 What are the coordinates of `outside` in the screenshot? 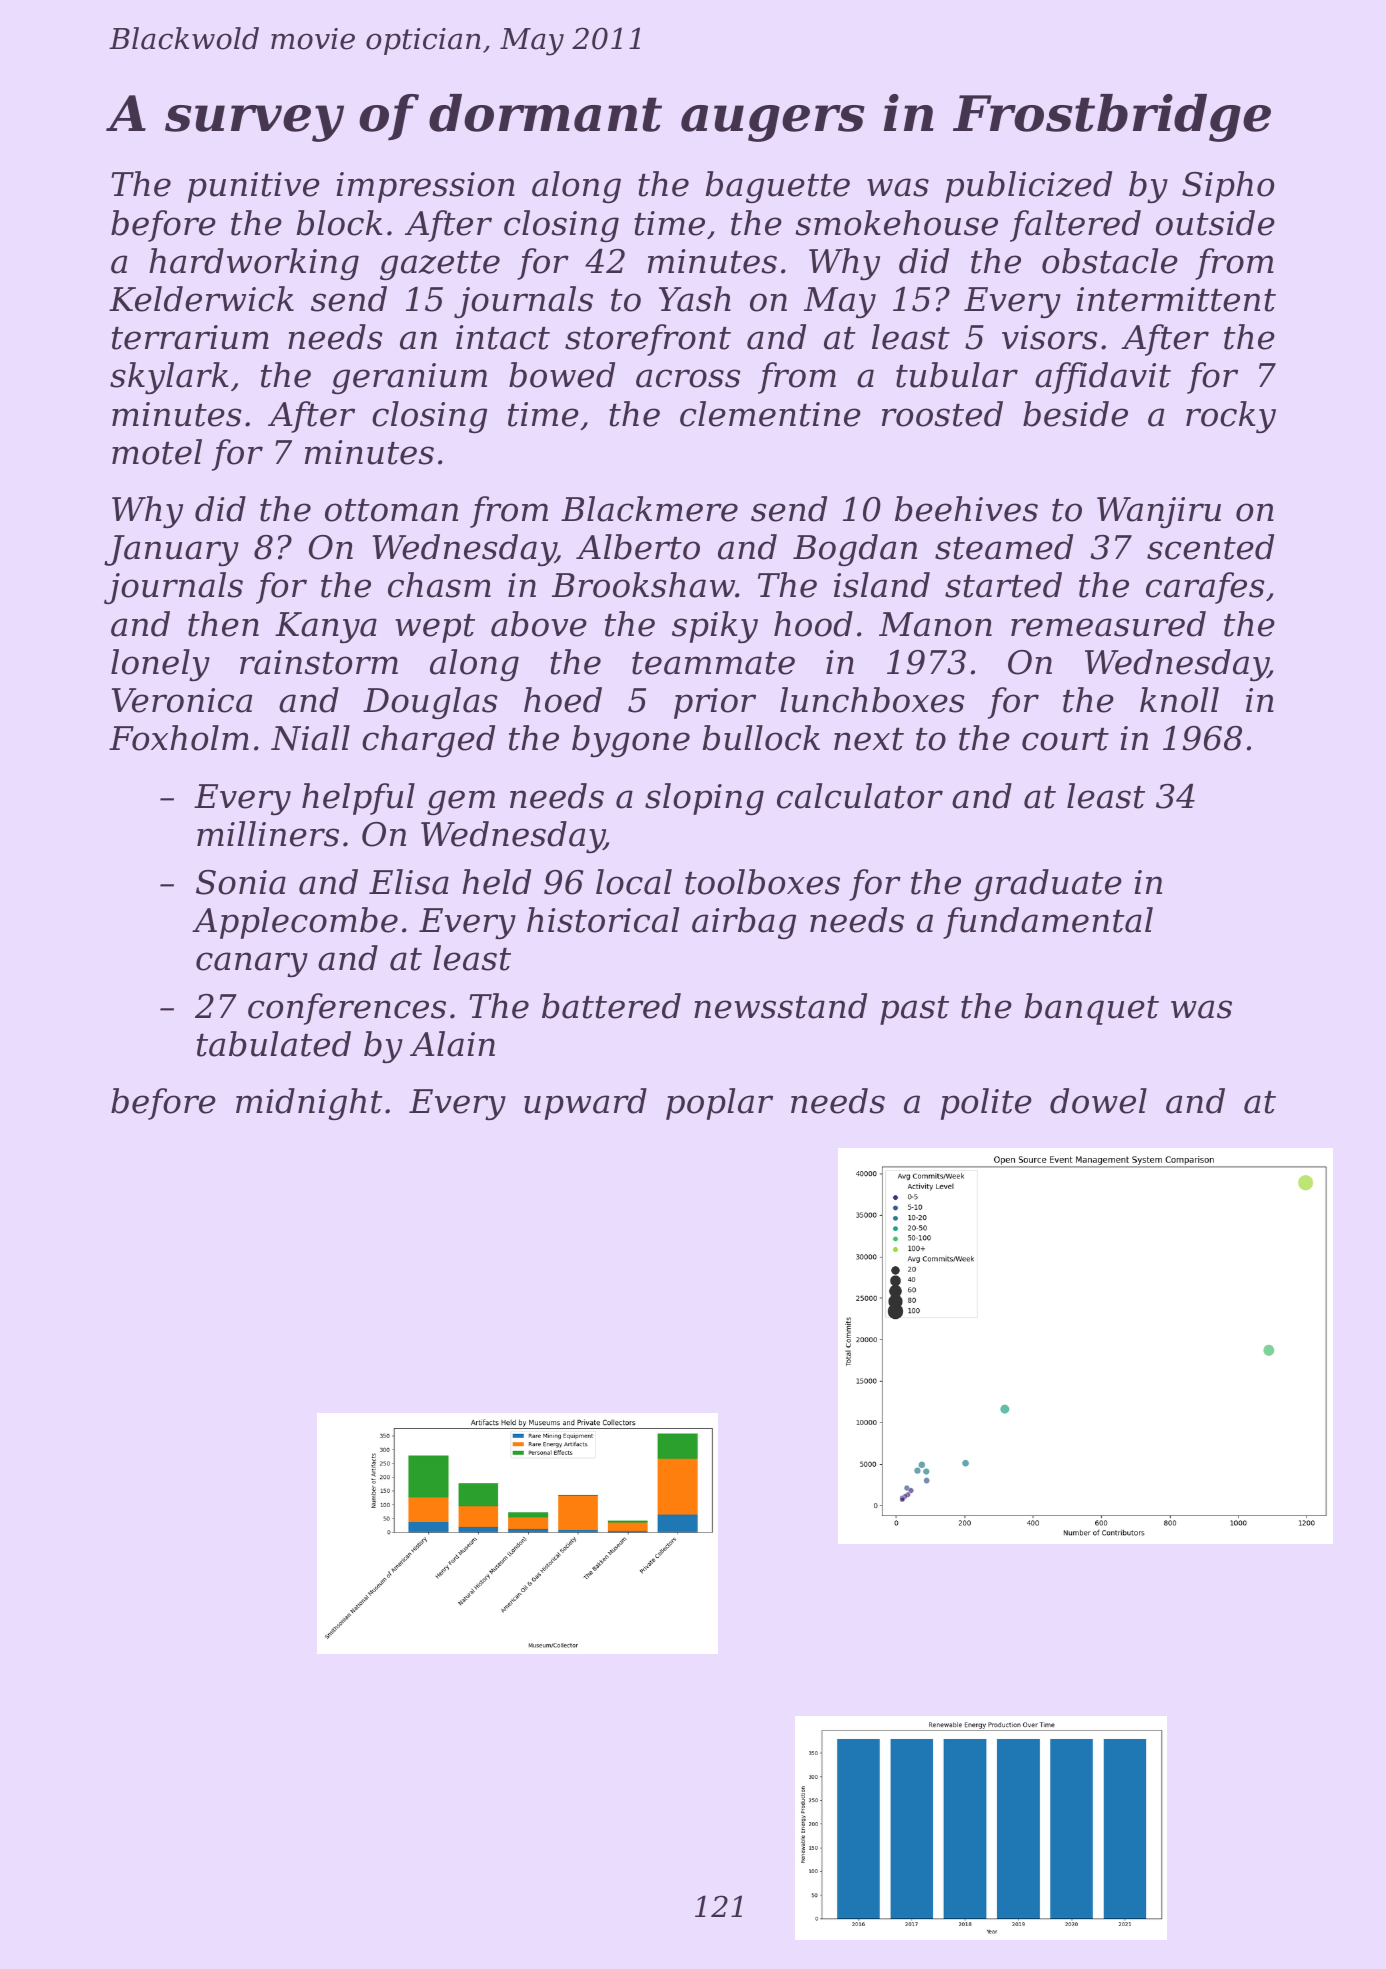 It's located at (1215, 223).
